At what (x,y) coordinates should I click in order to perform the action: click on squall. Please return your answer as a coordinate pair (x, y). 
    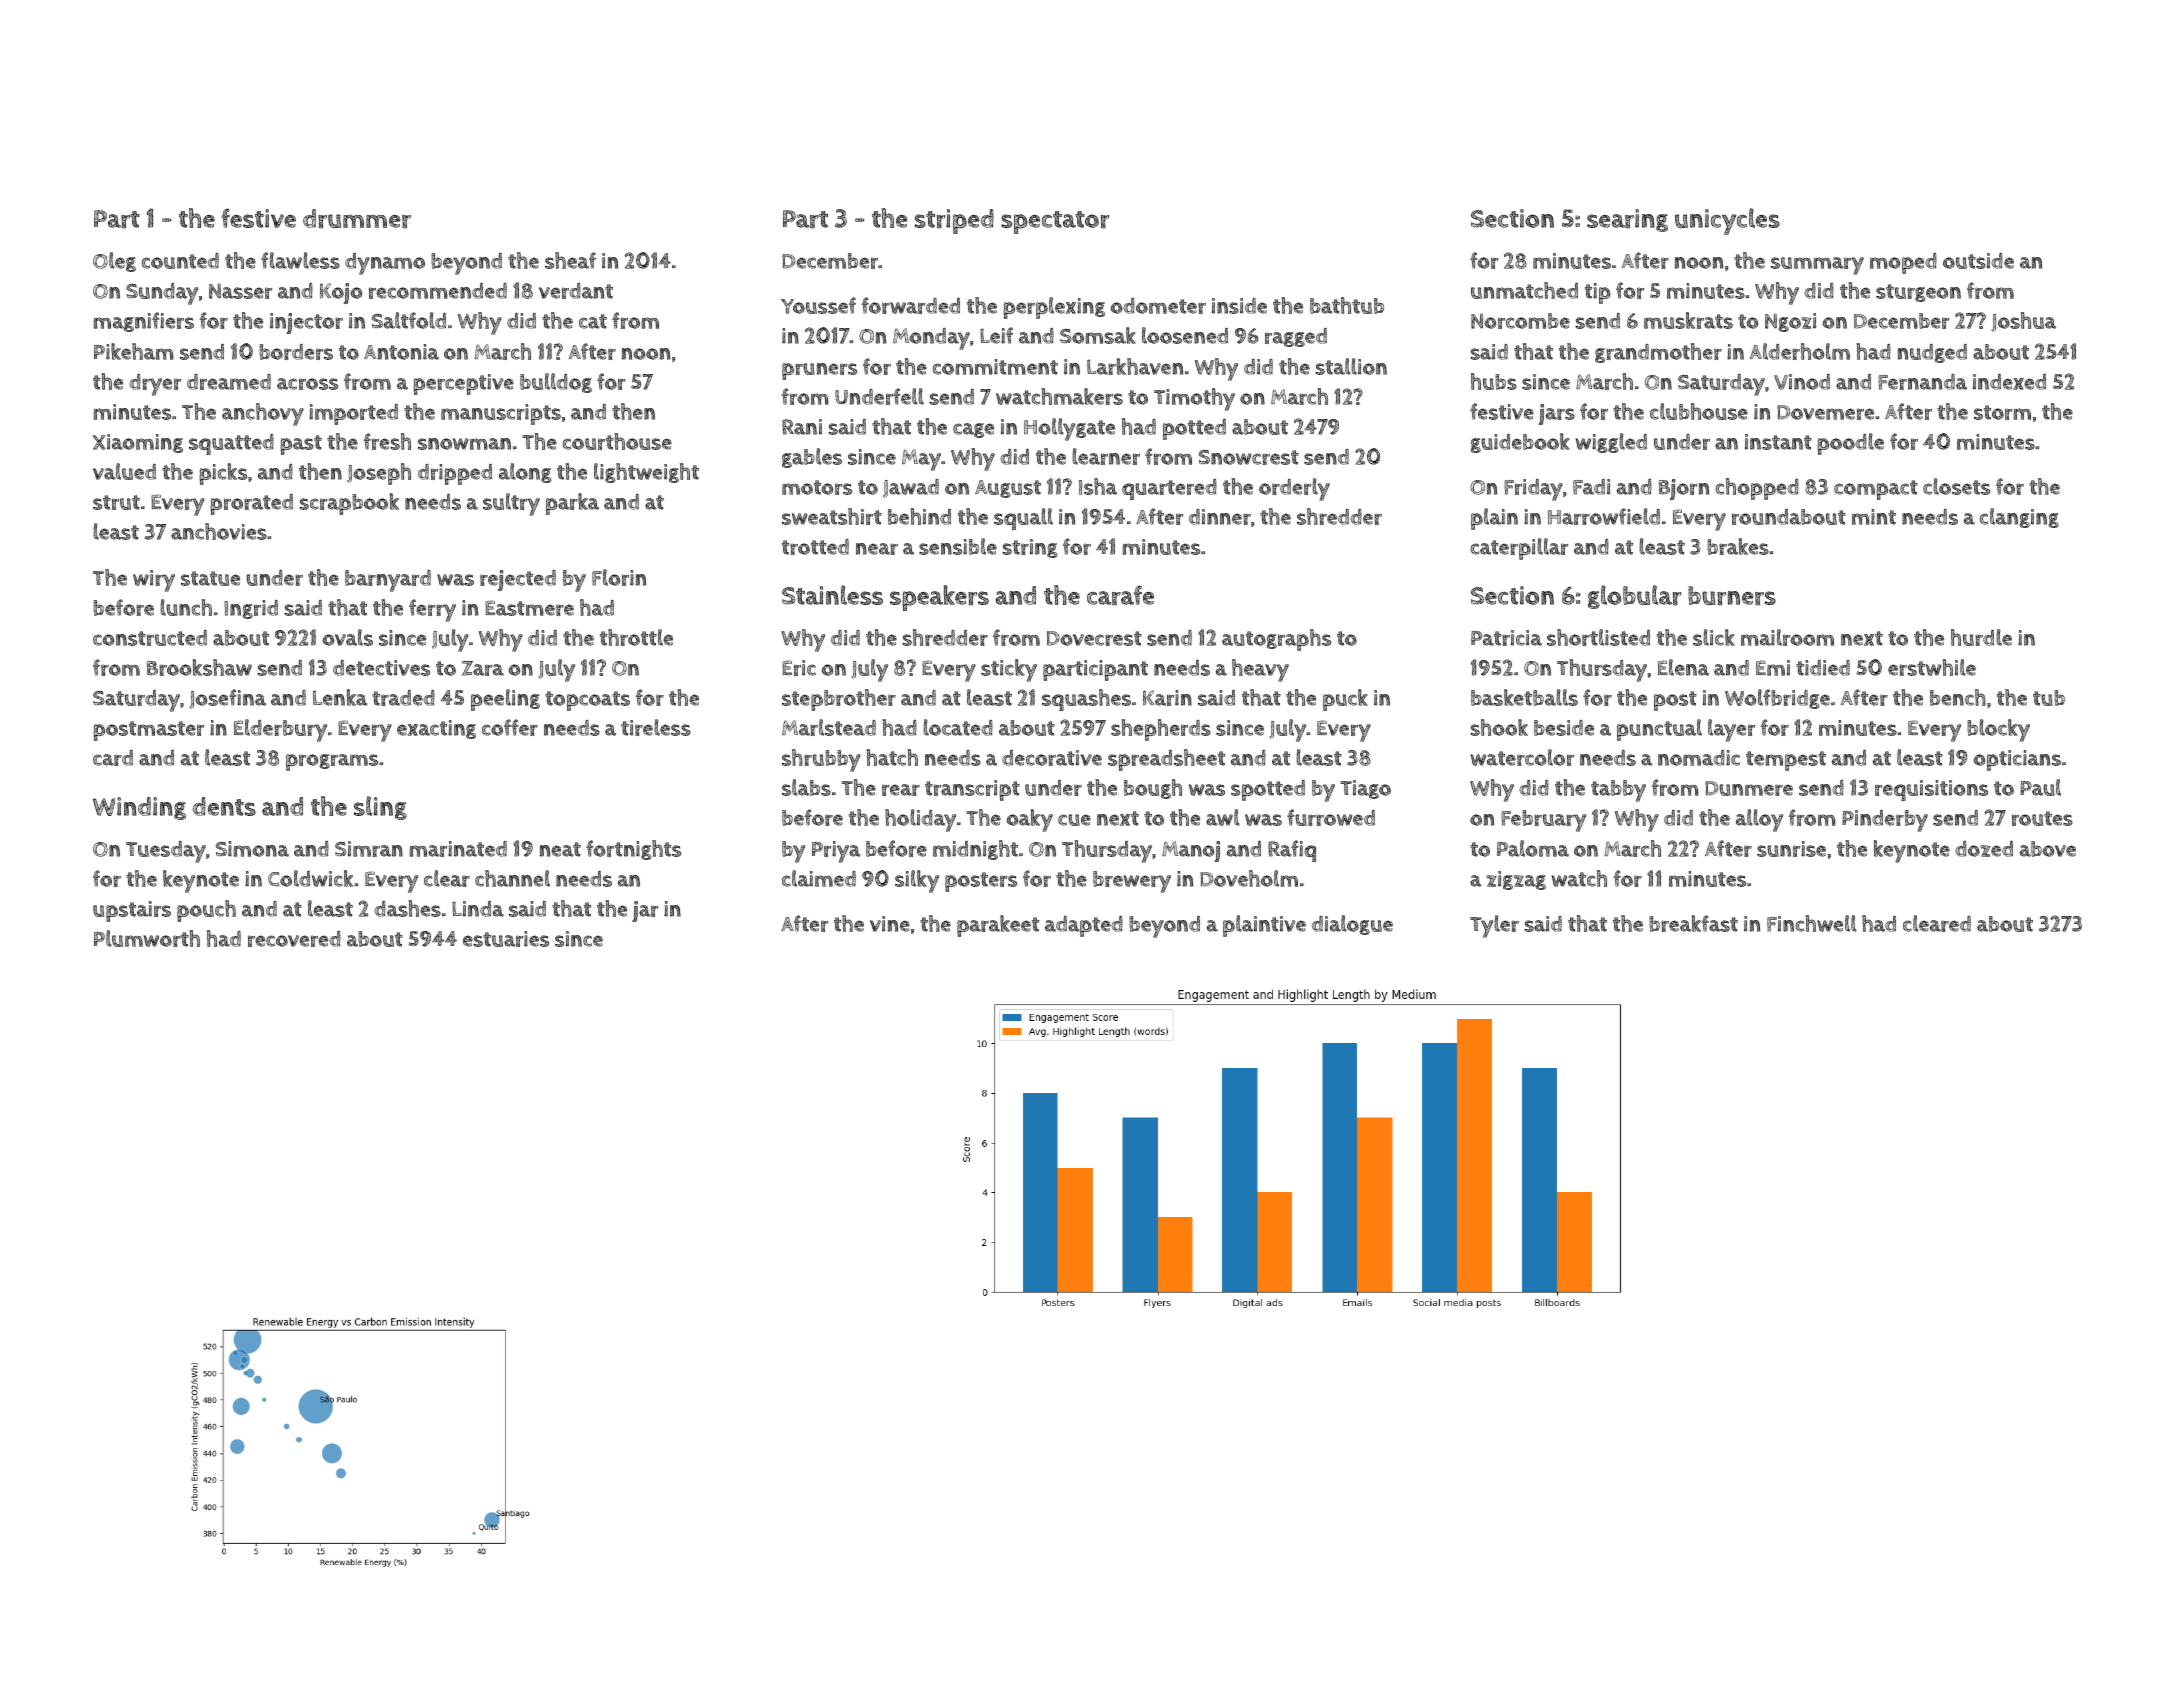
    Looking at the image, I should click on (1023, 519).
